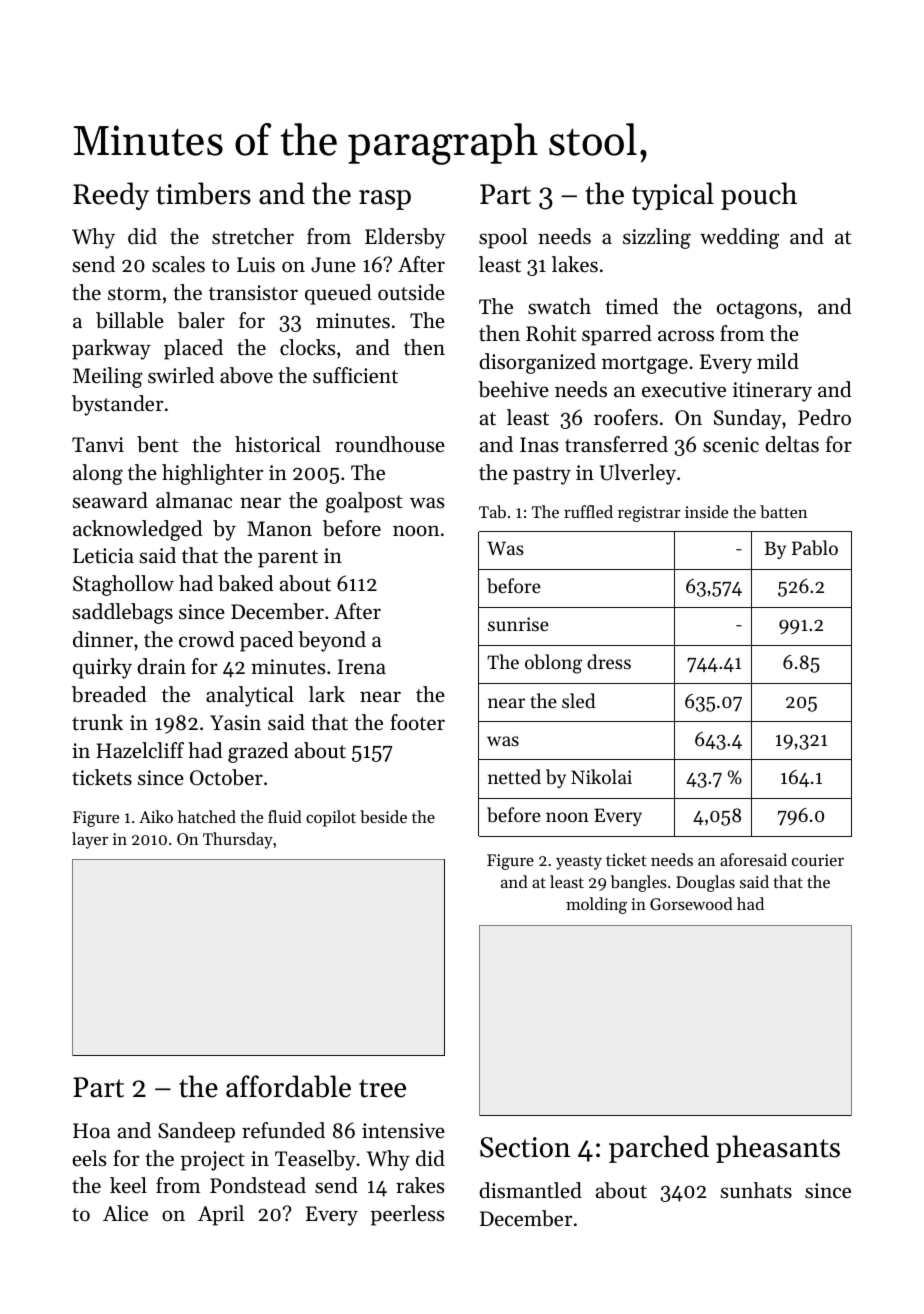  I want to click on sled, so click(579, 700).
